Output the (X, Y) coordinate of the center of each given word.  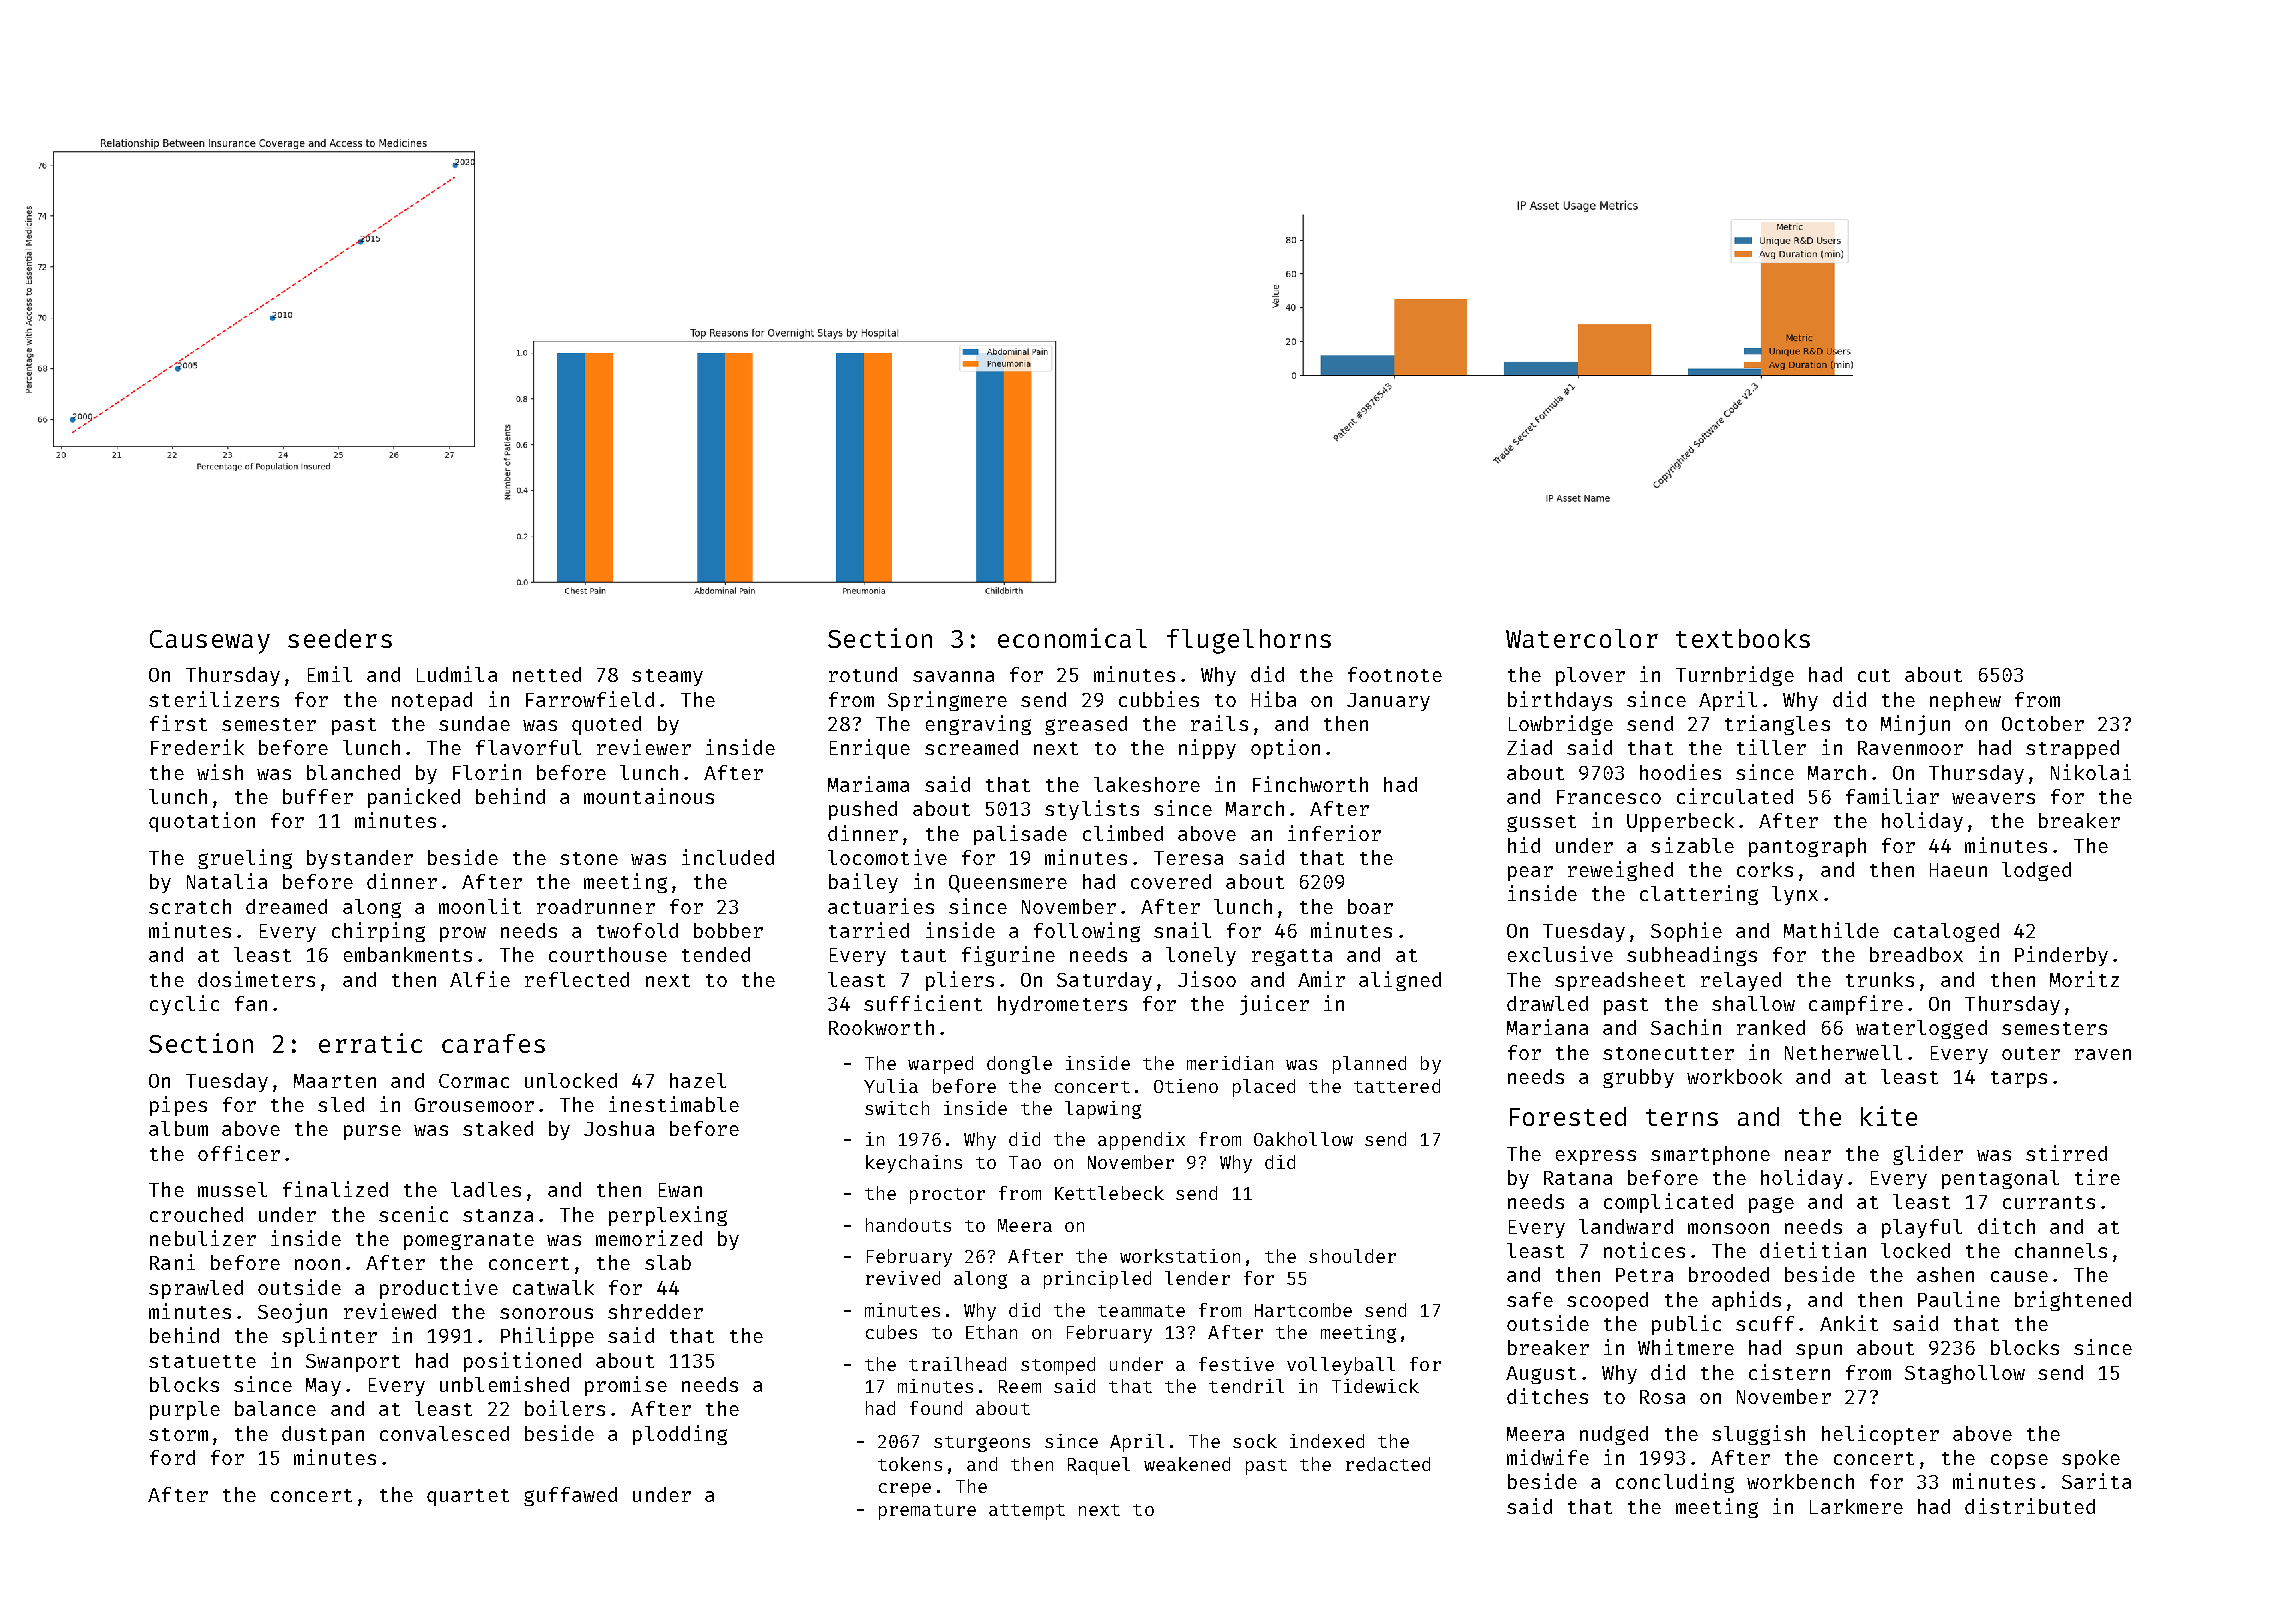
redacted (1388, 1464)
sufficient (923, 1003)
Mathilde (1831, 930)
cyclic (184, 1005)
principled (1097, 1280)
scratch (190, 906)
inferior (1334, 833)
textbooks (1743, 638)
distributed (2030, 1506)
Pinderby (2061, 956)
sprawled (196, 1289)
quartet (468, 1497)
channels (2061, 1250)
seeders (340, 638)
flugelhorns (1249, 641)
